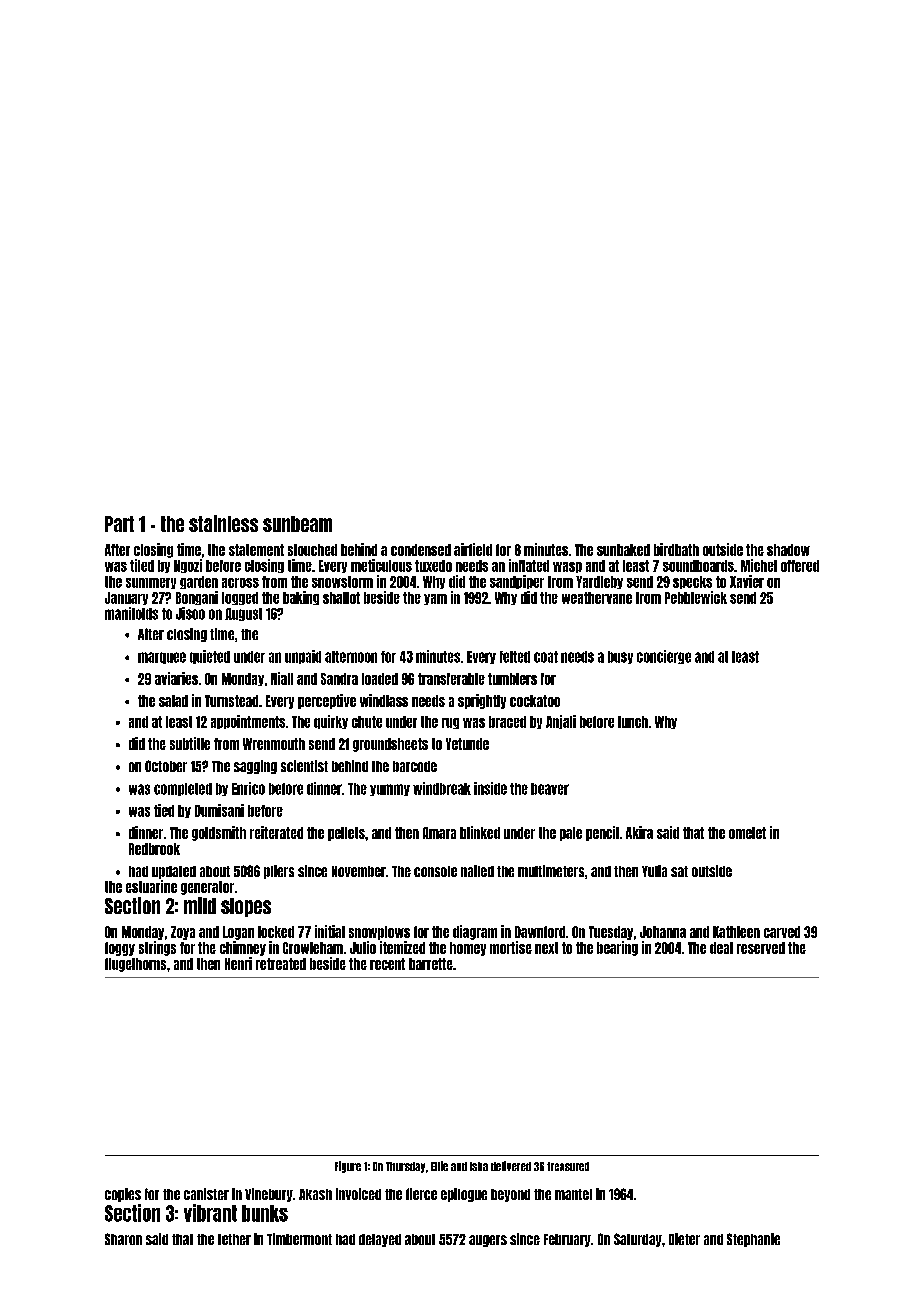 The height and width of the image is (1308, 924). Describe the element at coordinates (123, 1195) in the image. I see `copies` at that location.
